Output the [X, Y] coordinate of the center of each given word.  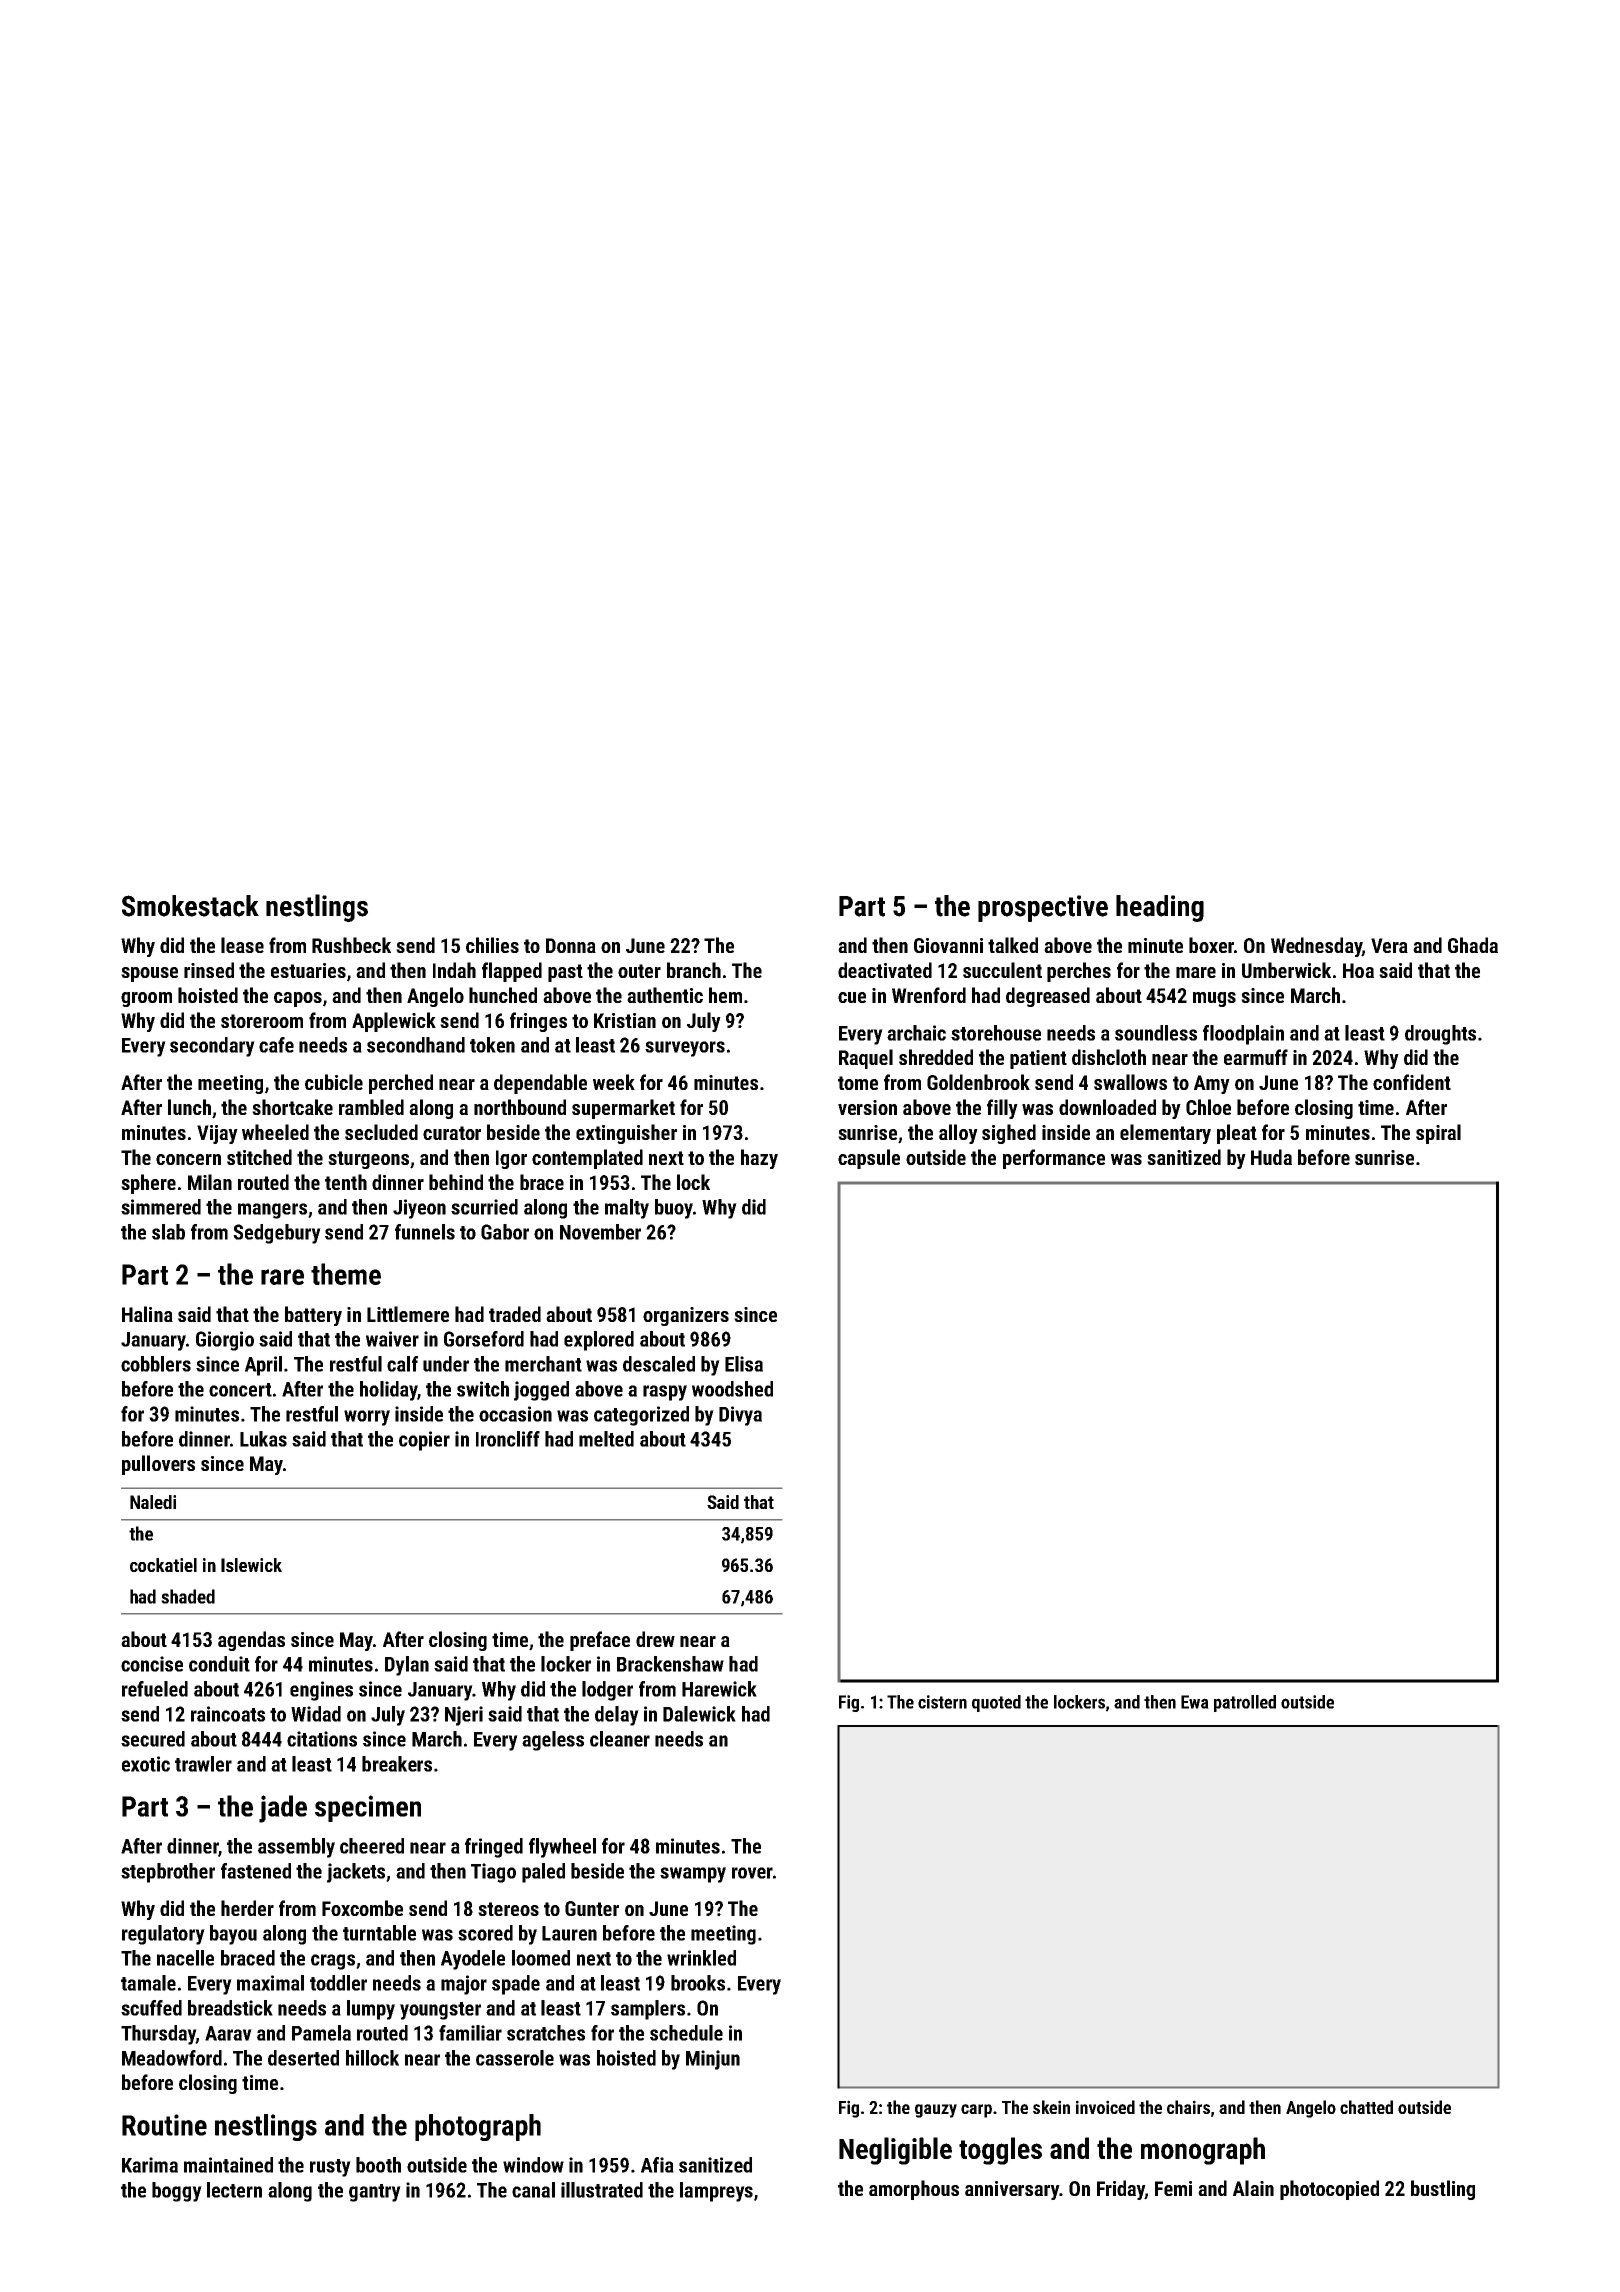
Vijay [217, 1134]
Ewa [1195, 1702]
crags [333, 1962]
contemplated [587, 1159]
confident [1412, 1082]
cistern [942, 1702]
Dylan [407, 1666]
